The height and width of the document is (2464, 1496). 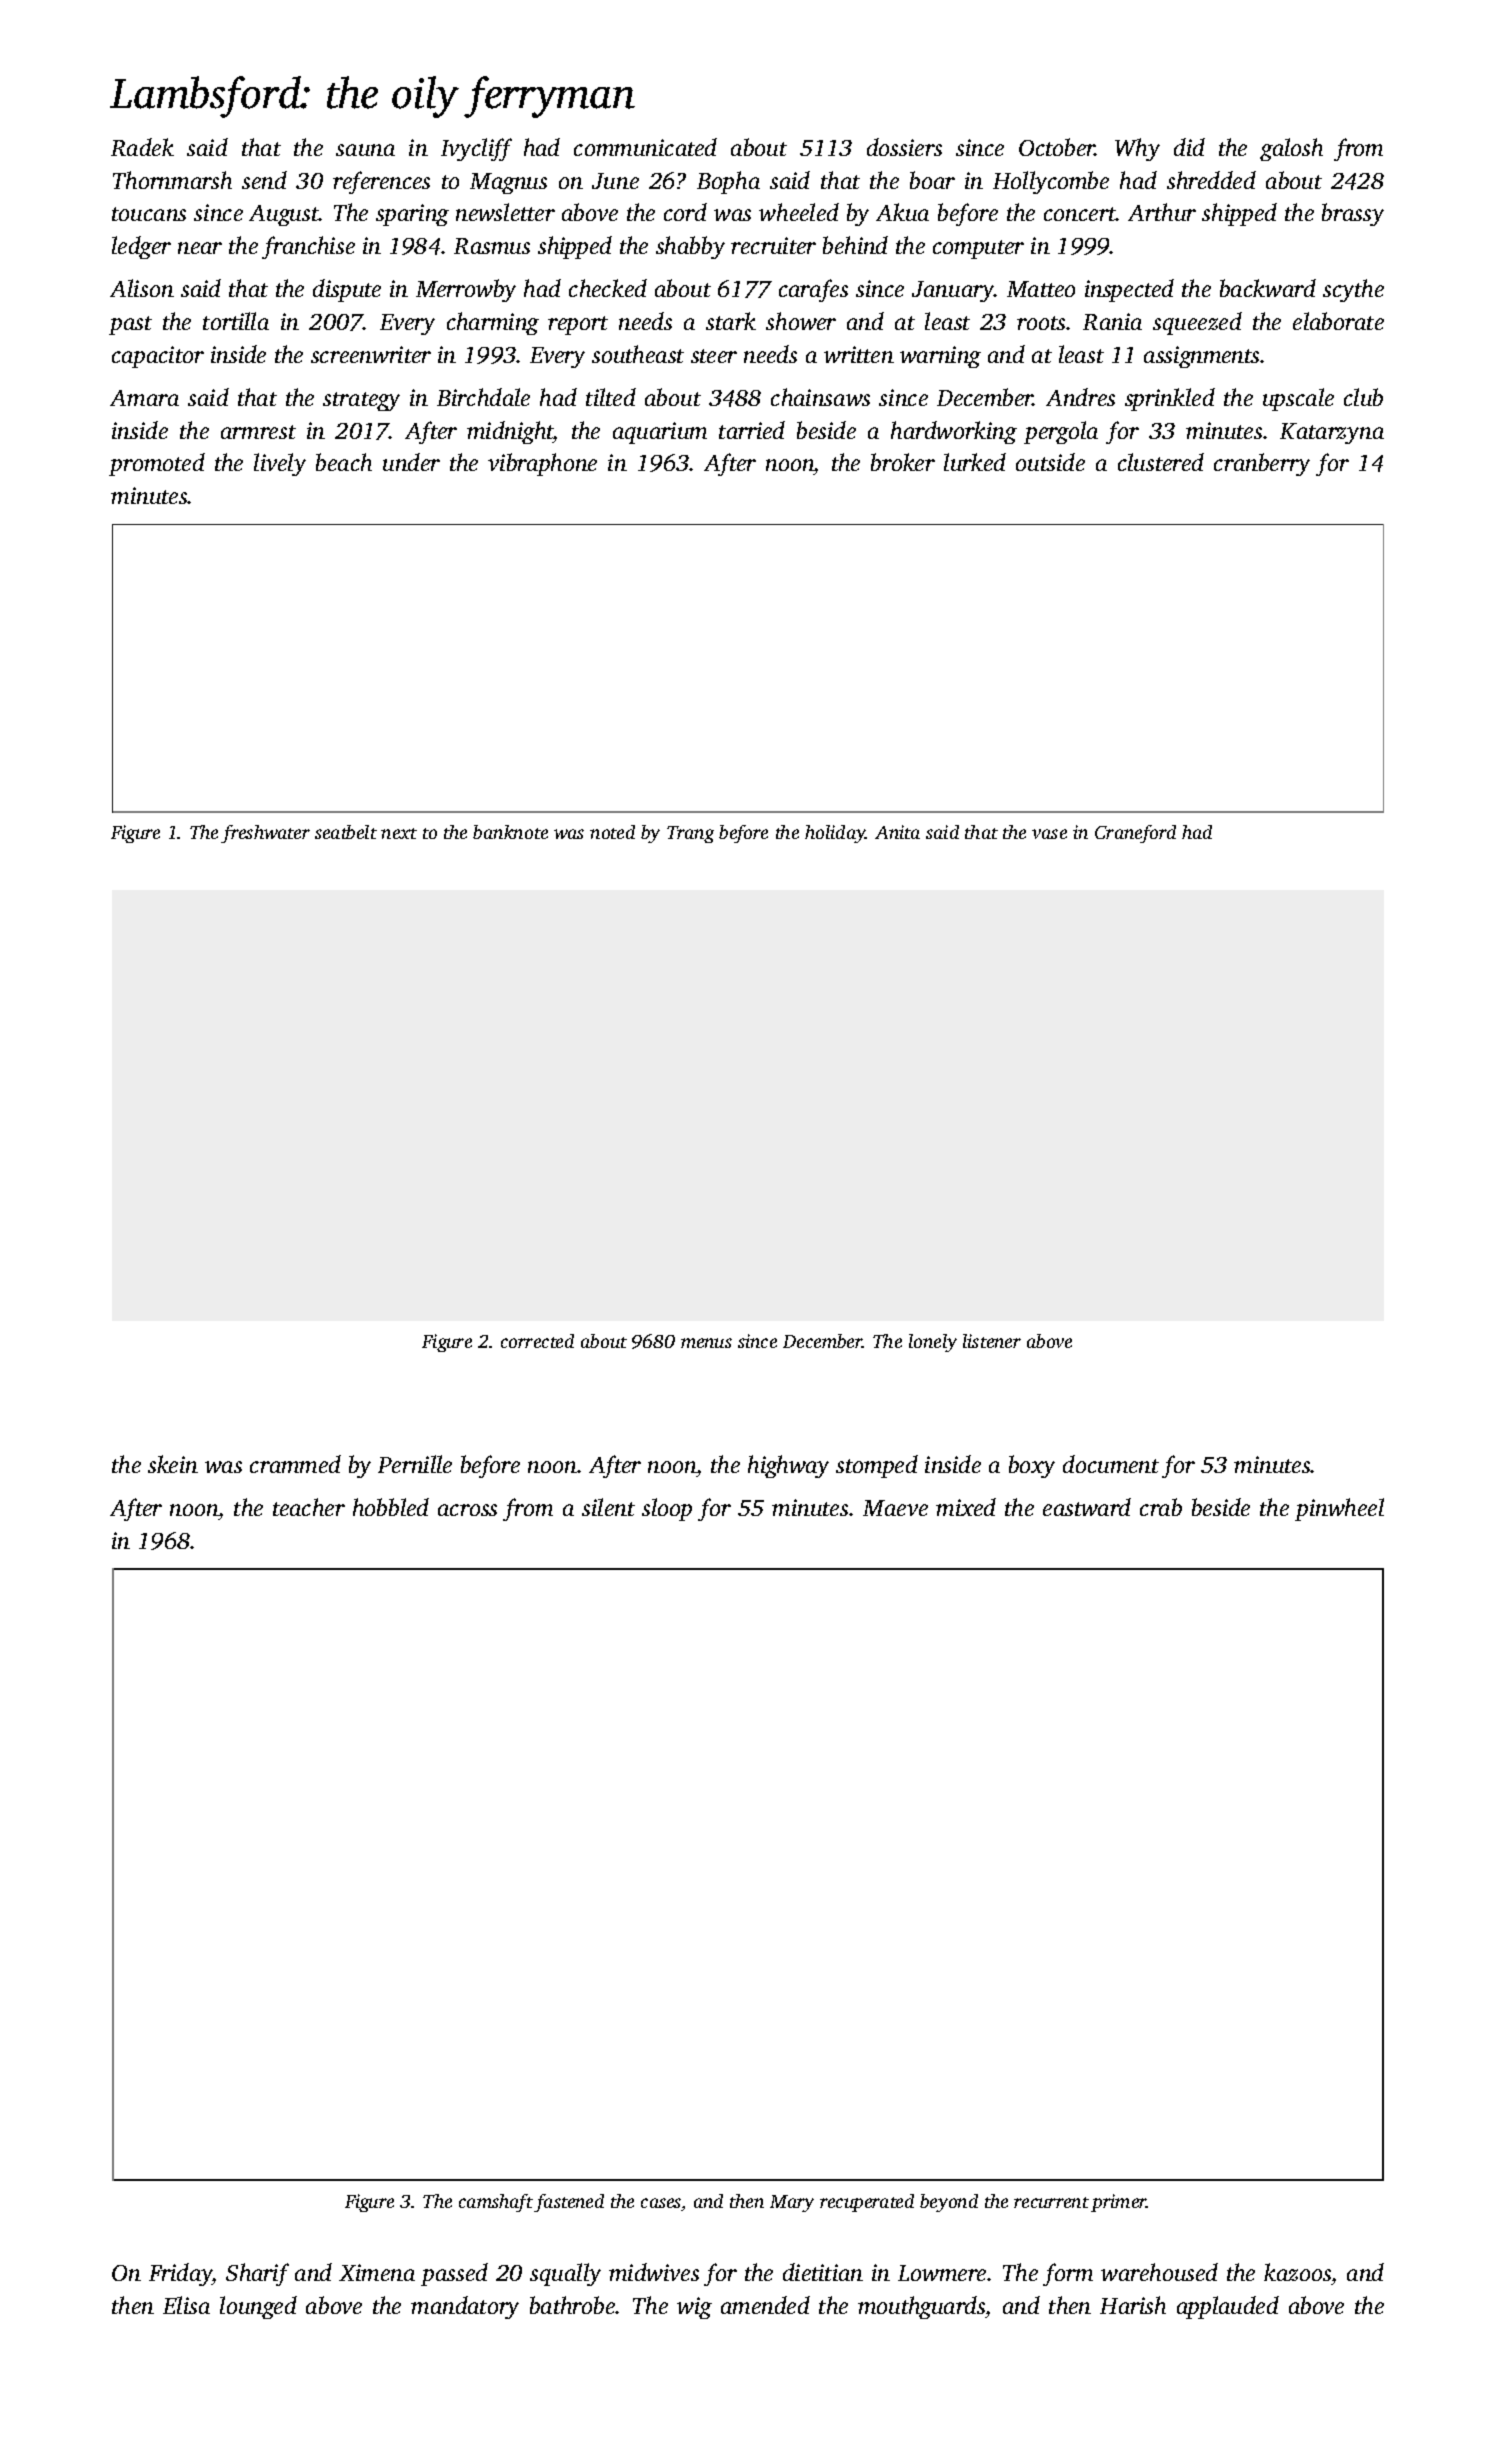 I want to click on teacher, so click(x=309, y=1507).
